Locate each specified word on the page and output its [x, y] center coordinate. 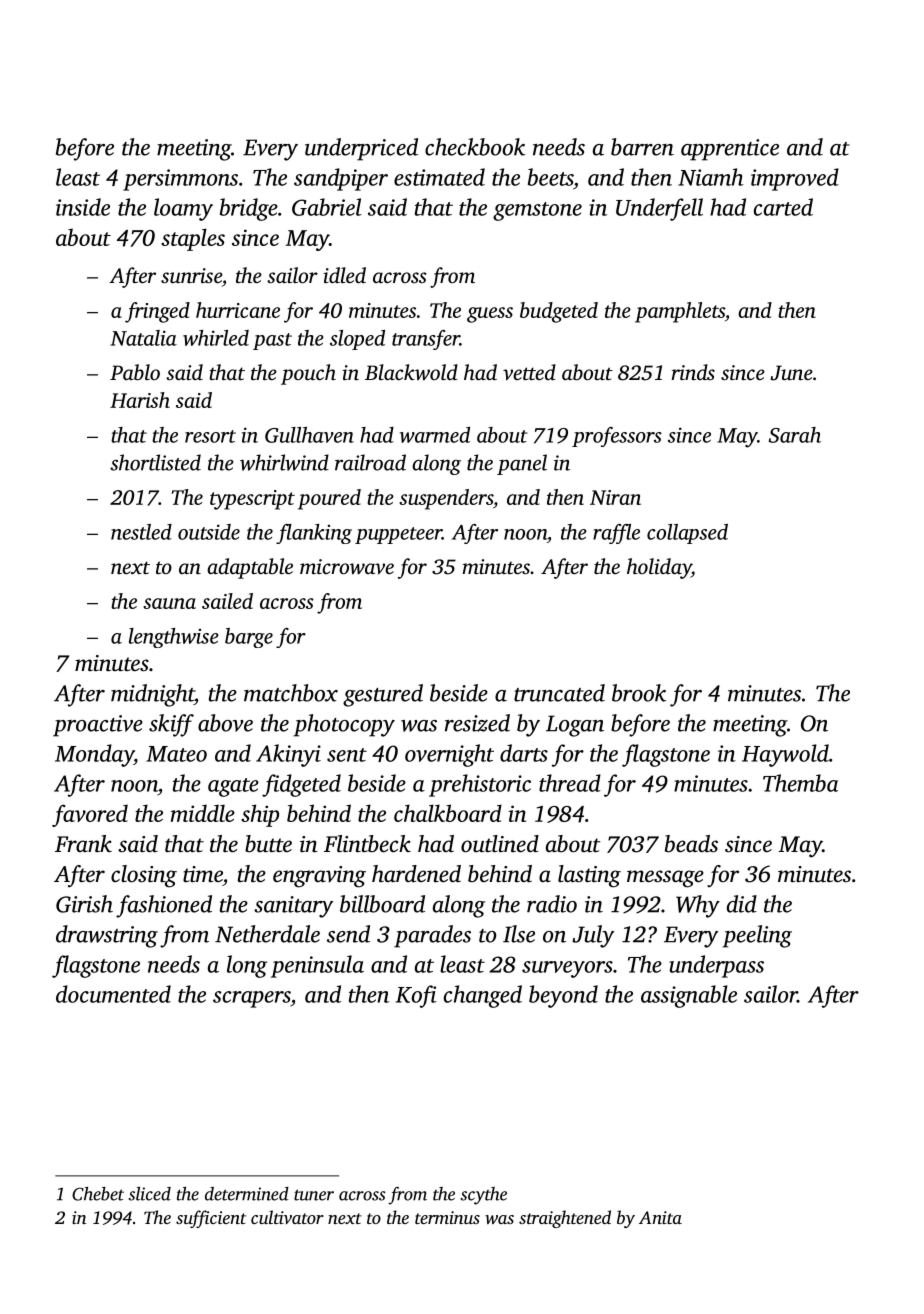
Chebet [98, 1194]
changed [483, 996]
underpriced [361, 149]
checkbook [475, 147]
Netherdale [267, 934]
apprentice [730, 150]
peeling [757, 936]
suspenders [446, 499]
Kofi [416, 996]
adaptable [250, 568]
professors [617, 437]
